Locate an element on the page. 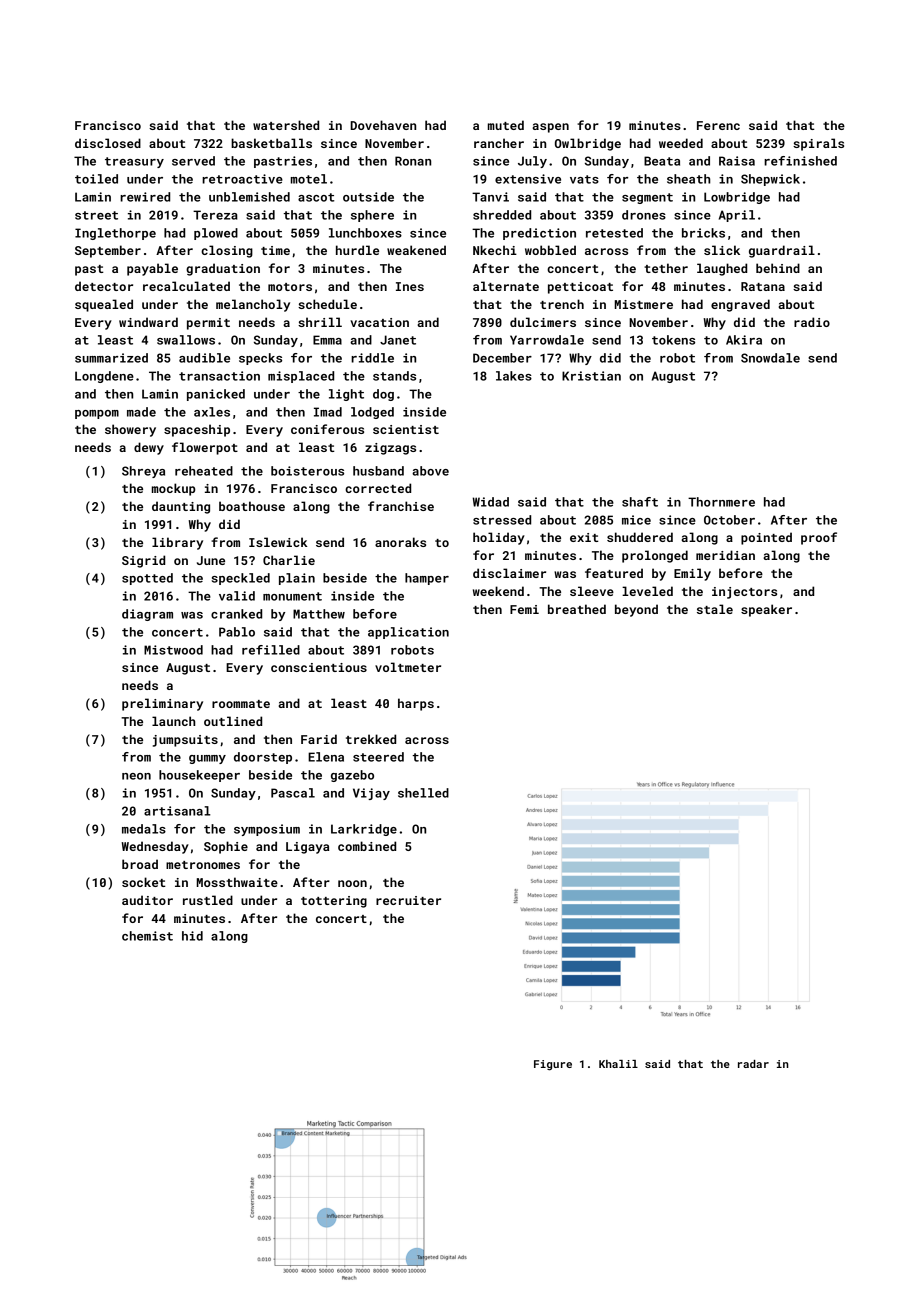 The image size is (924, 1308). radar is located at coordinates (753, 1064).
